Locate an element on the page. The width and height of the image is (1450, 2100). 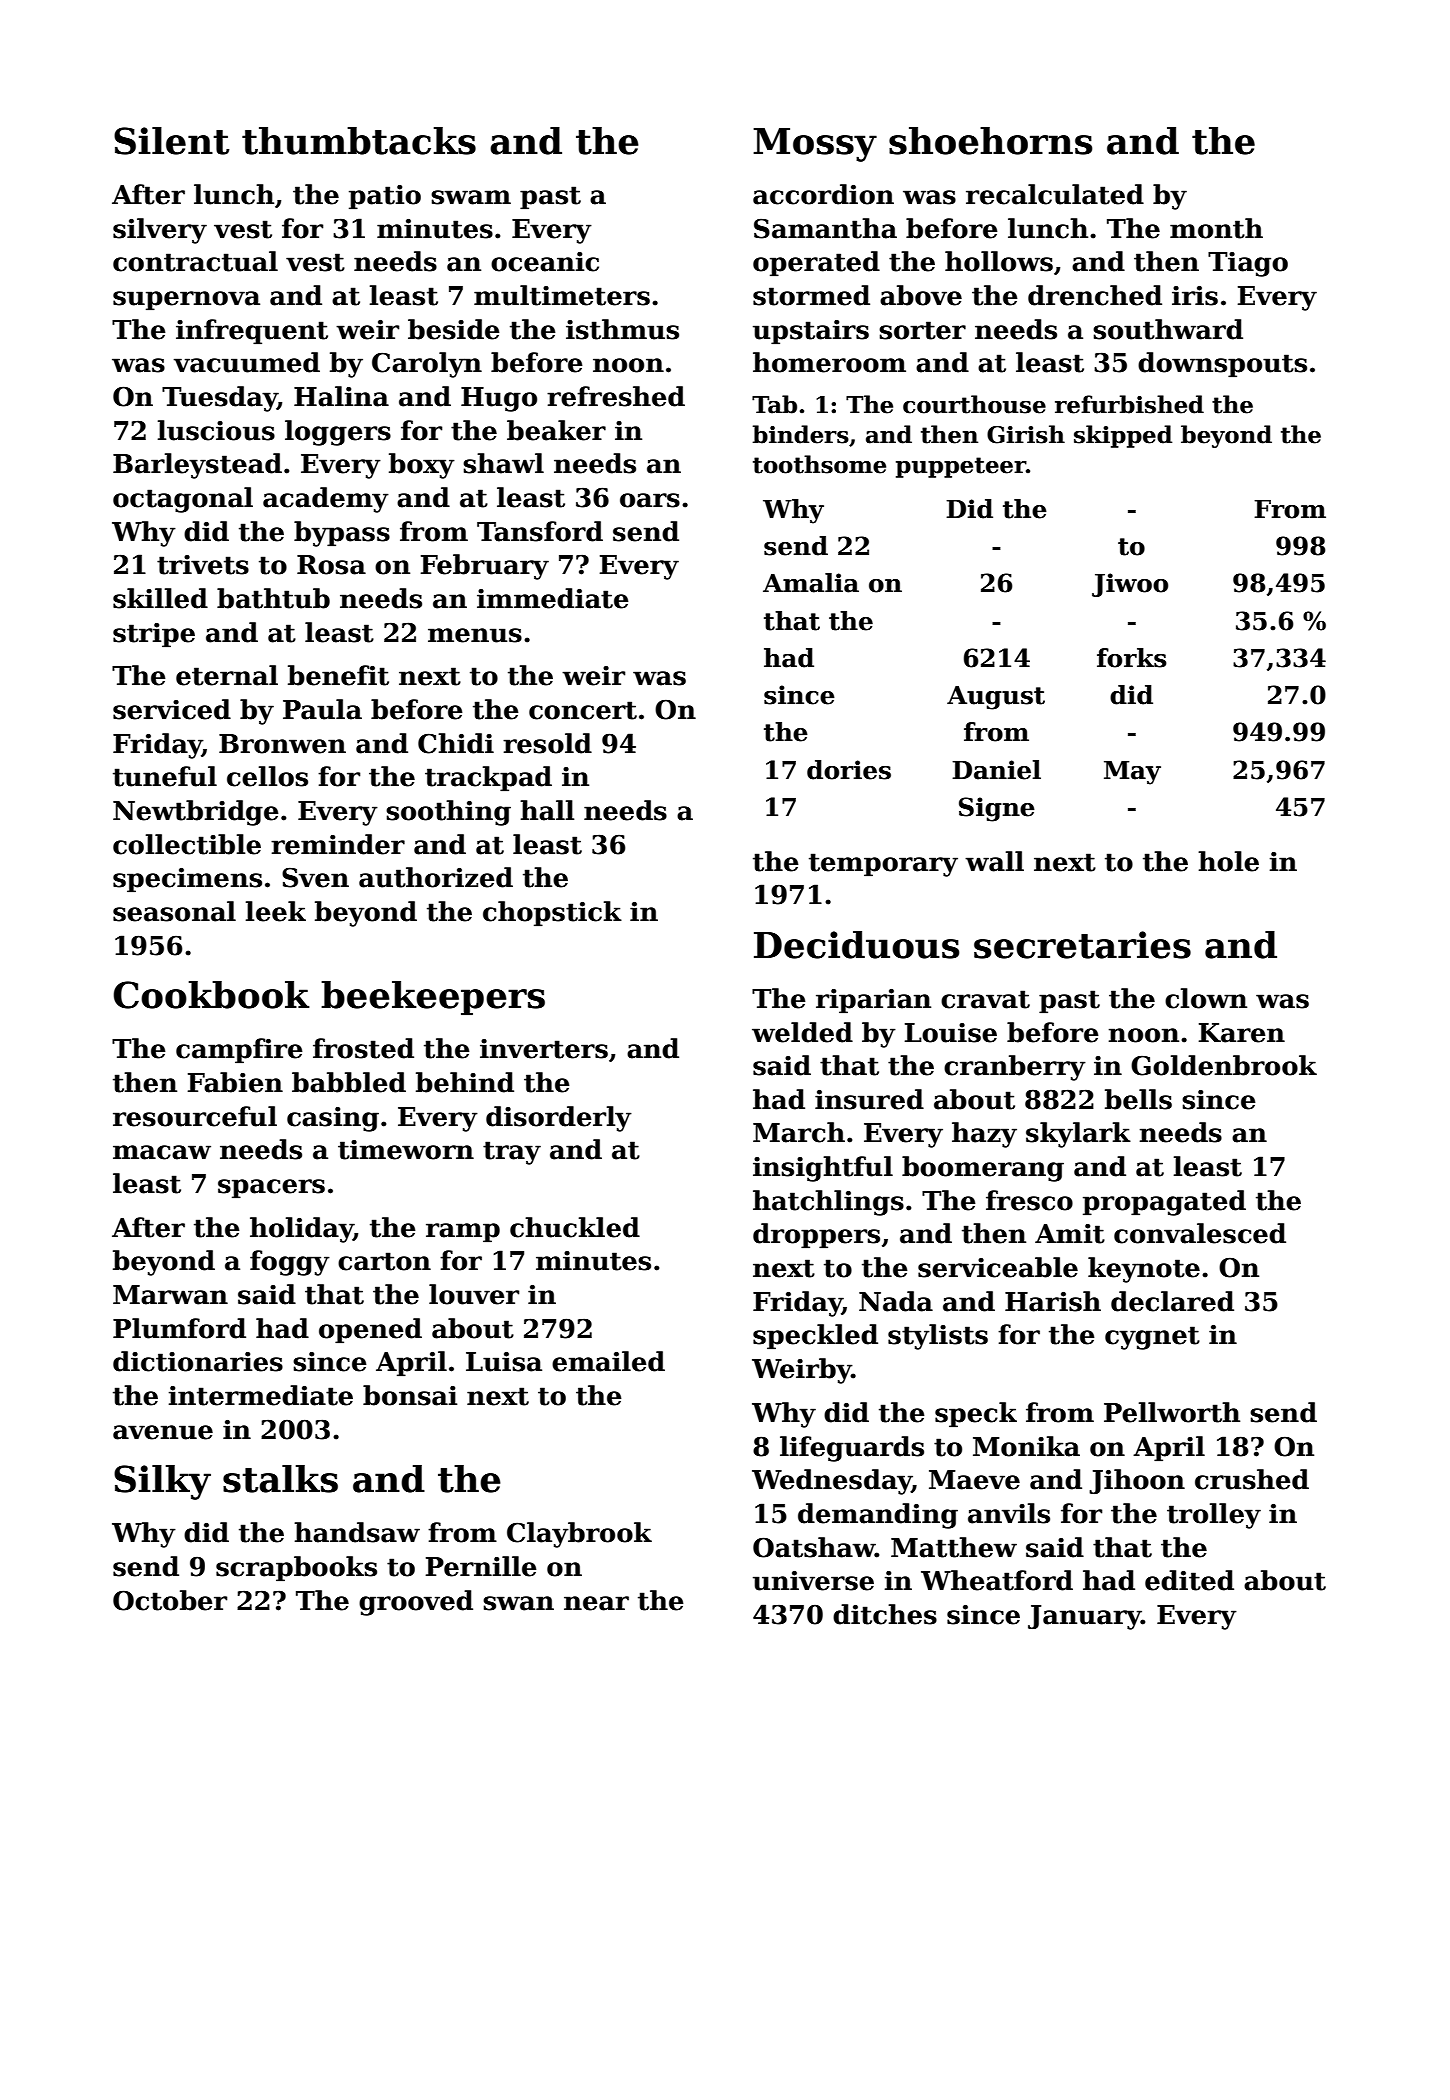
opened is located at coordinates (370, 1331).
